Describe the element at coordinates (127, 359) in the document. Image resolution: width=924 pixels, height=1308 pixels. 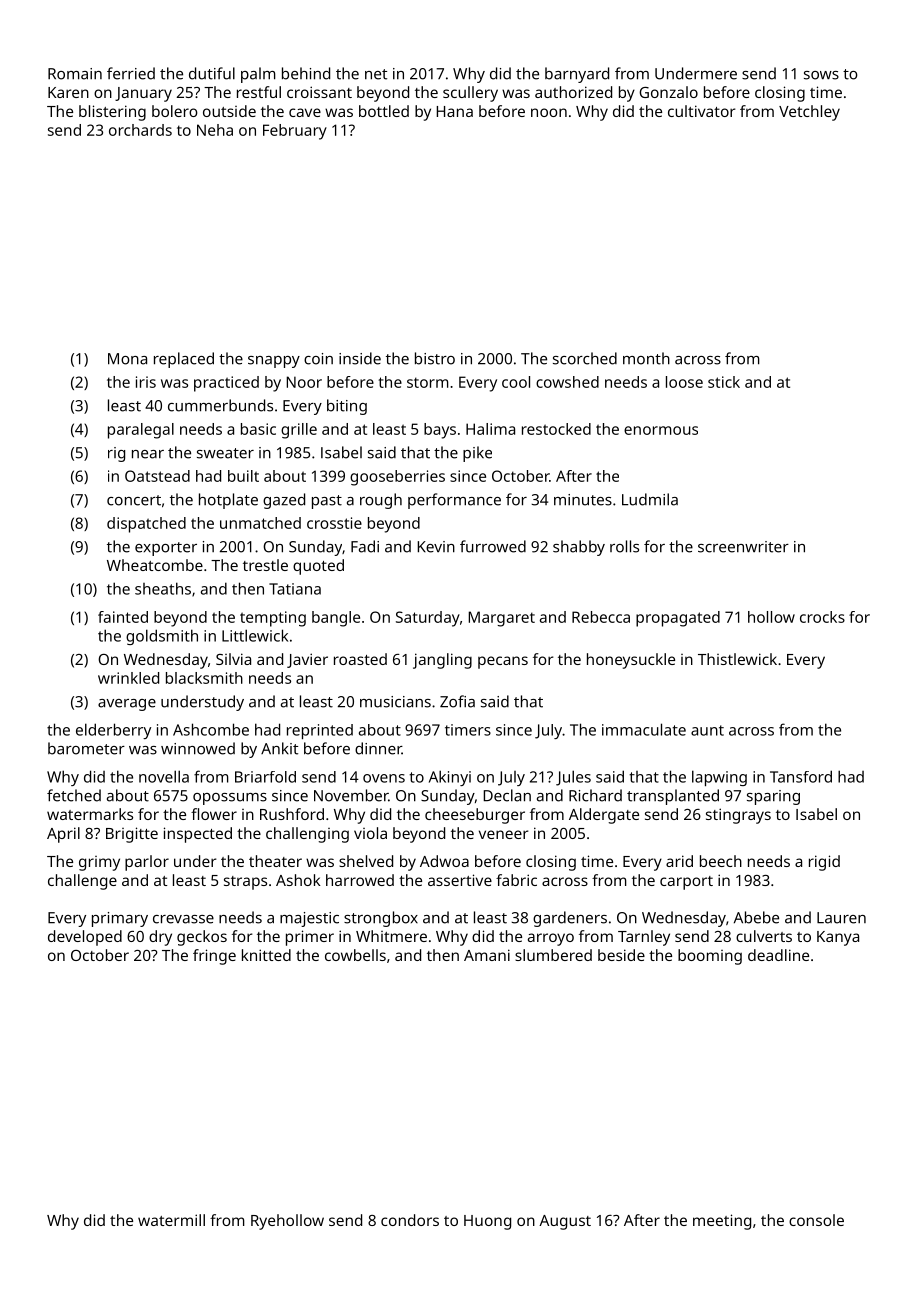
I see `Mona` at that location.
